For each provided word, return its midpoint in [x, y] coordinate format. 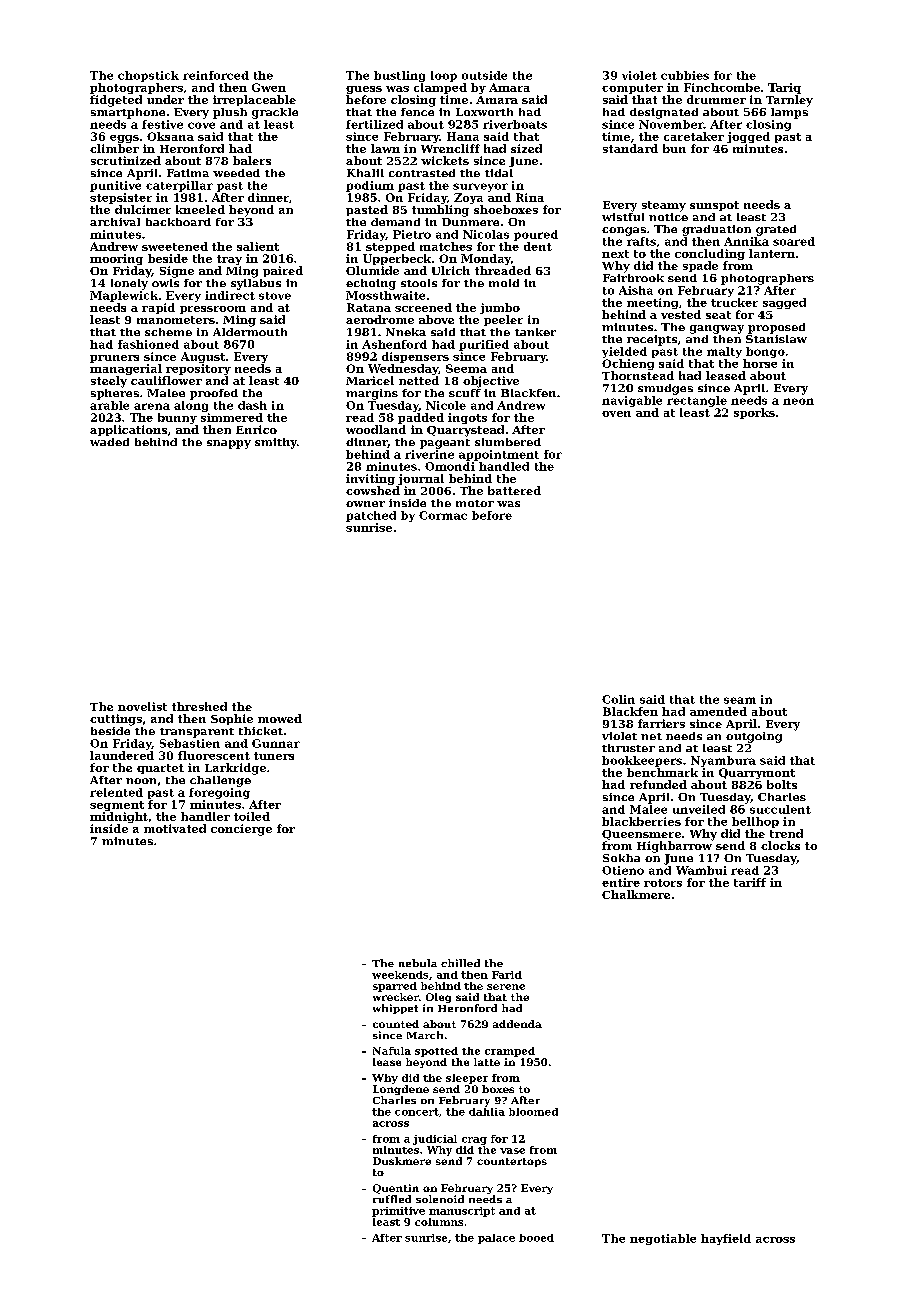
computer [632, 89]
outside [484, 75]
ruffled [392, 1199]
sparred [395, 987]
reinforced [216, 75]
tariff [750, 882]
